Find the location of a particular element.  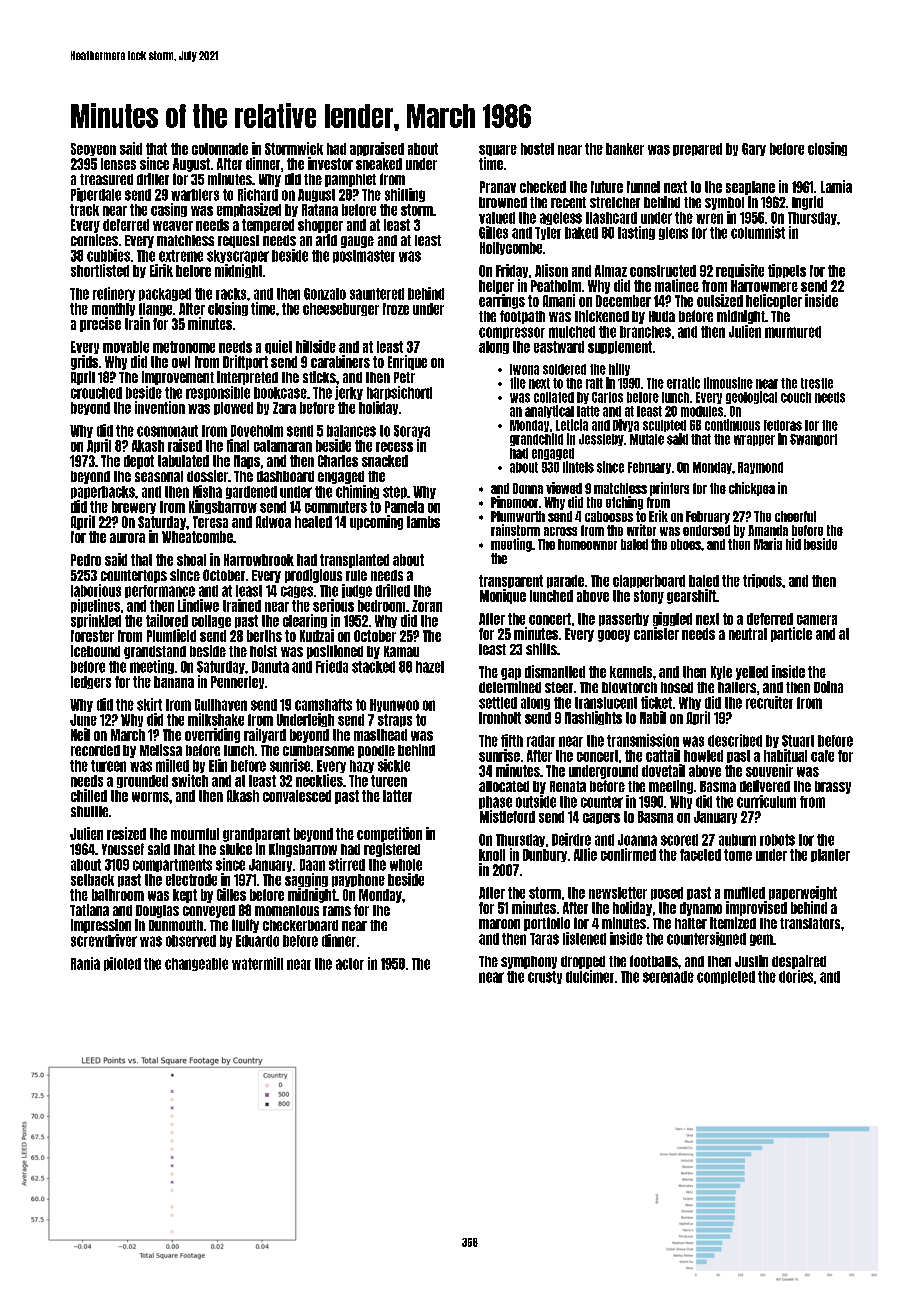

watermill is located at coordinates (257, 963).
